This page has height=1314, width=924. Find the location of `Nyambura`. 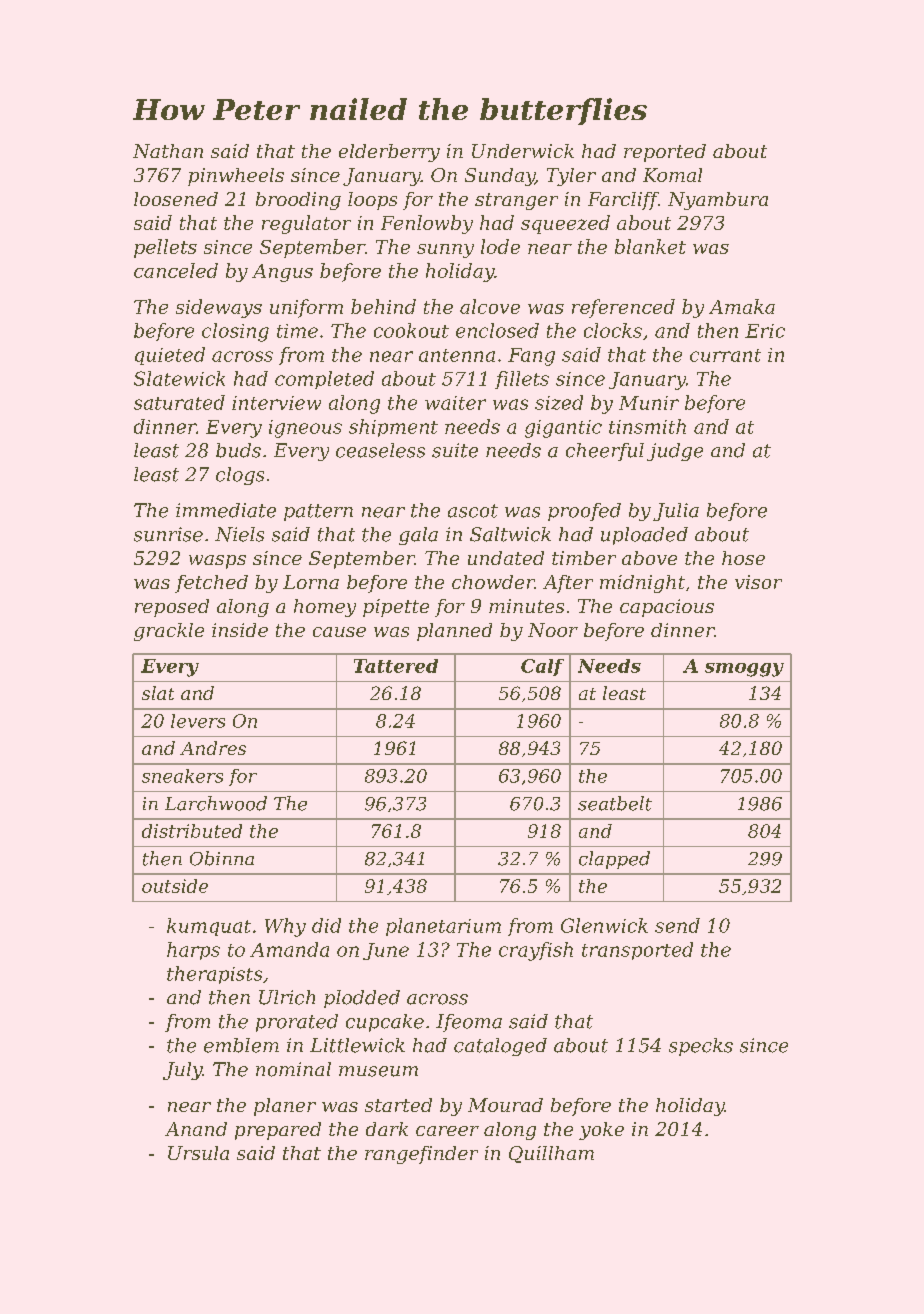

Nyambura is located at coordinates (718, 201).
